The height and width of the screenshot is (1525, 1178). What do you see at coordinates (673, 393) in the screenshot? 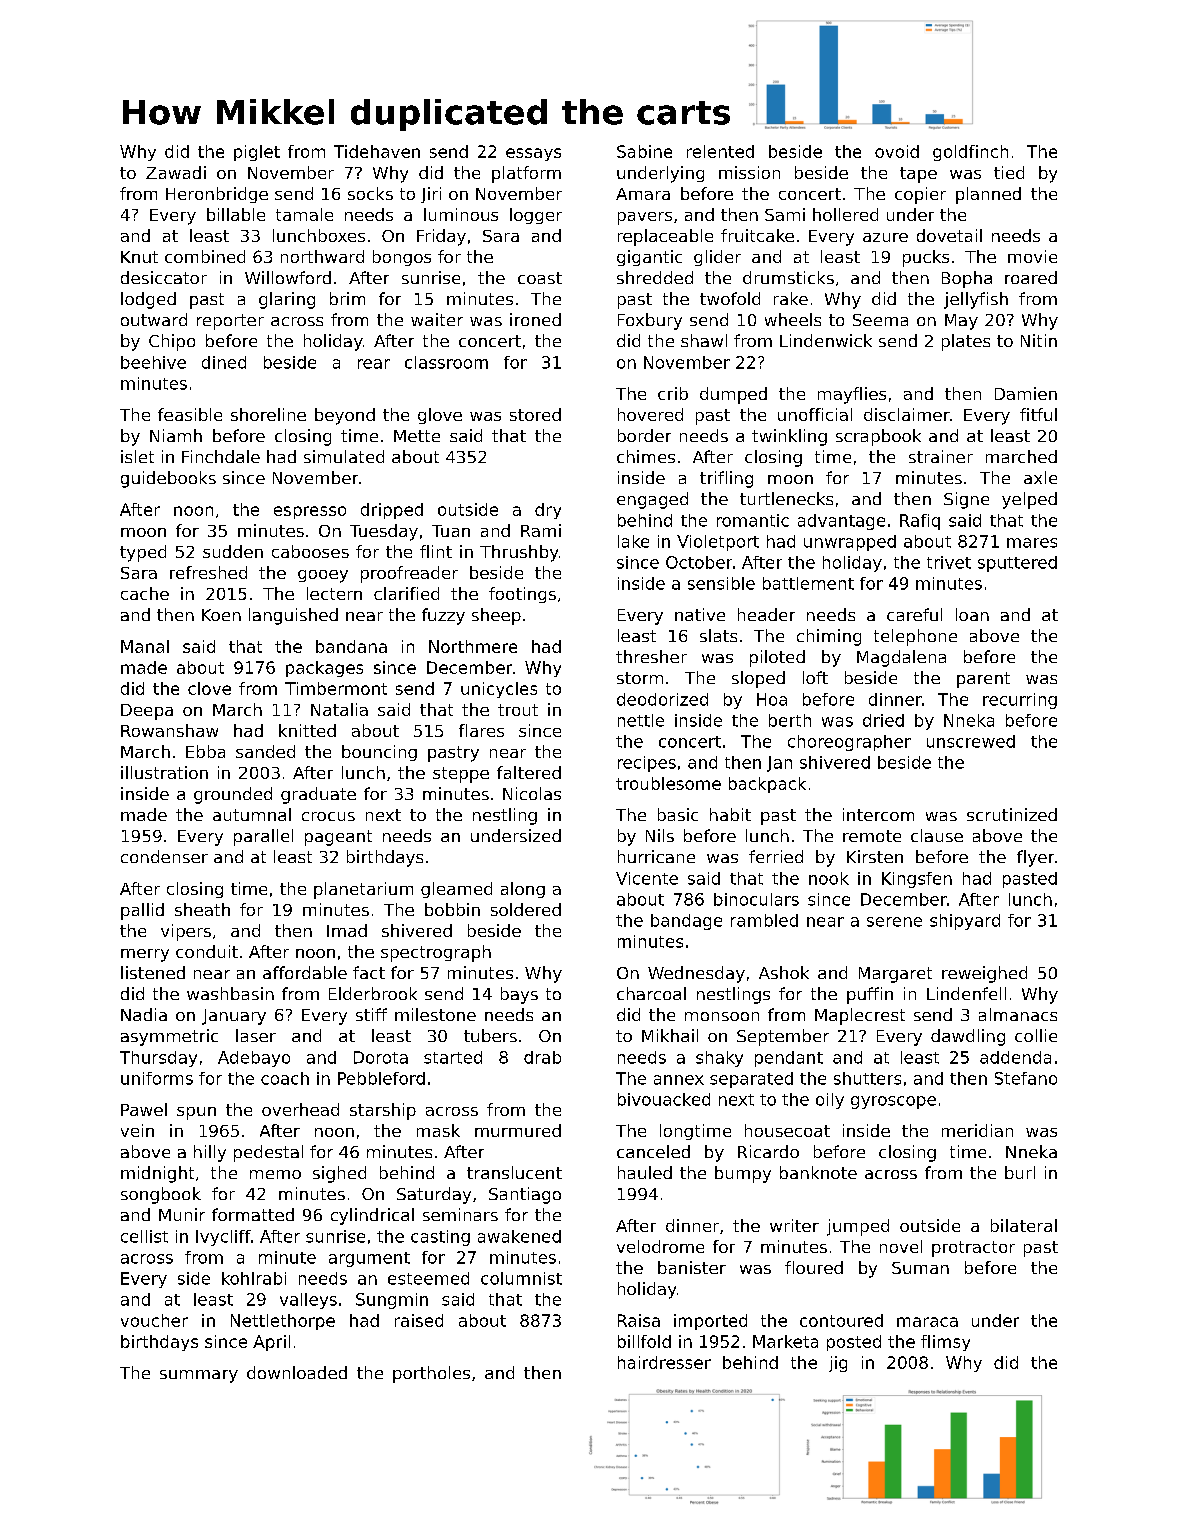
I see `crib` at bounding box center [673, 393].
